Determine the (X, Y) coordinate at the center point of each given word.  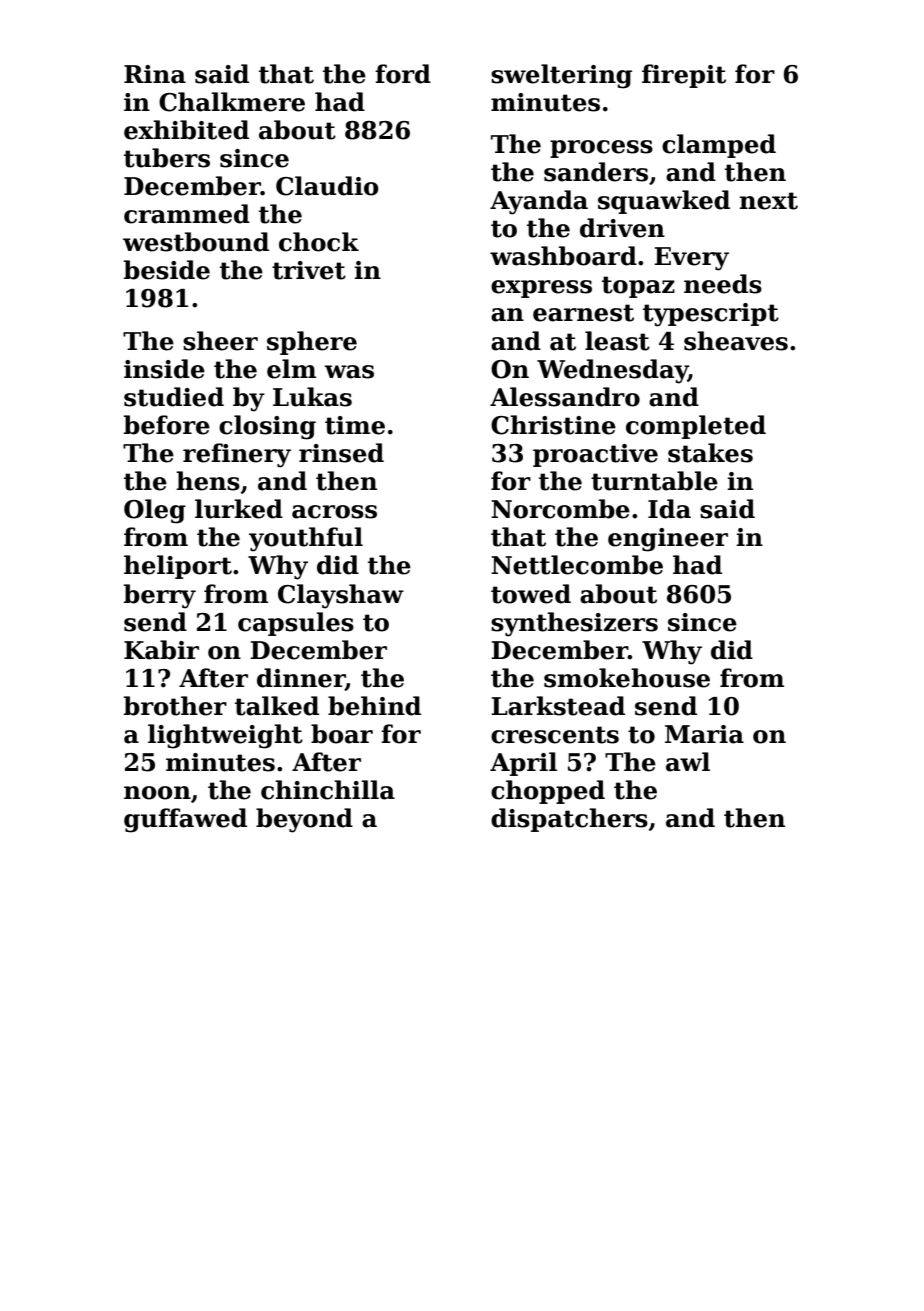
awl (688, 762)
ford (403, 74)
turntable (654, 481)
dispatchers (569, 820)
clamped (719, 146)
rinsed (341, 453)
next (768, 201)
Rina (155, 74)
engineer (668, 540)
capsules (296, 624)
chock (319, 242)
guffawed (185, 820)
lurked (239, 509)
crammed (187, 214)
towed (531, 594)
